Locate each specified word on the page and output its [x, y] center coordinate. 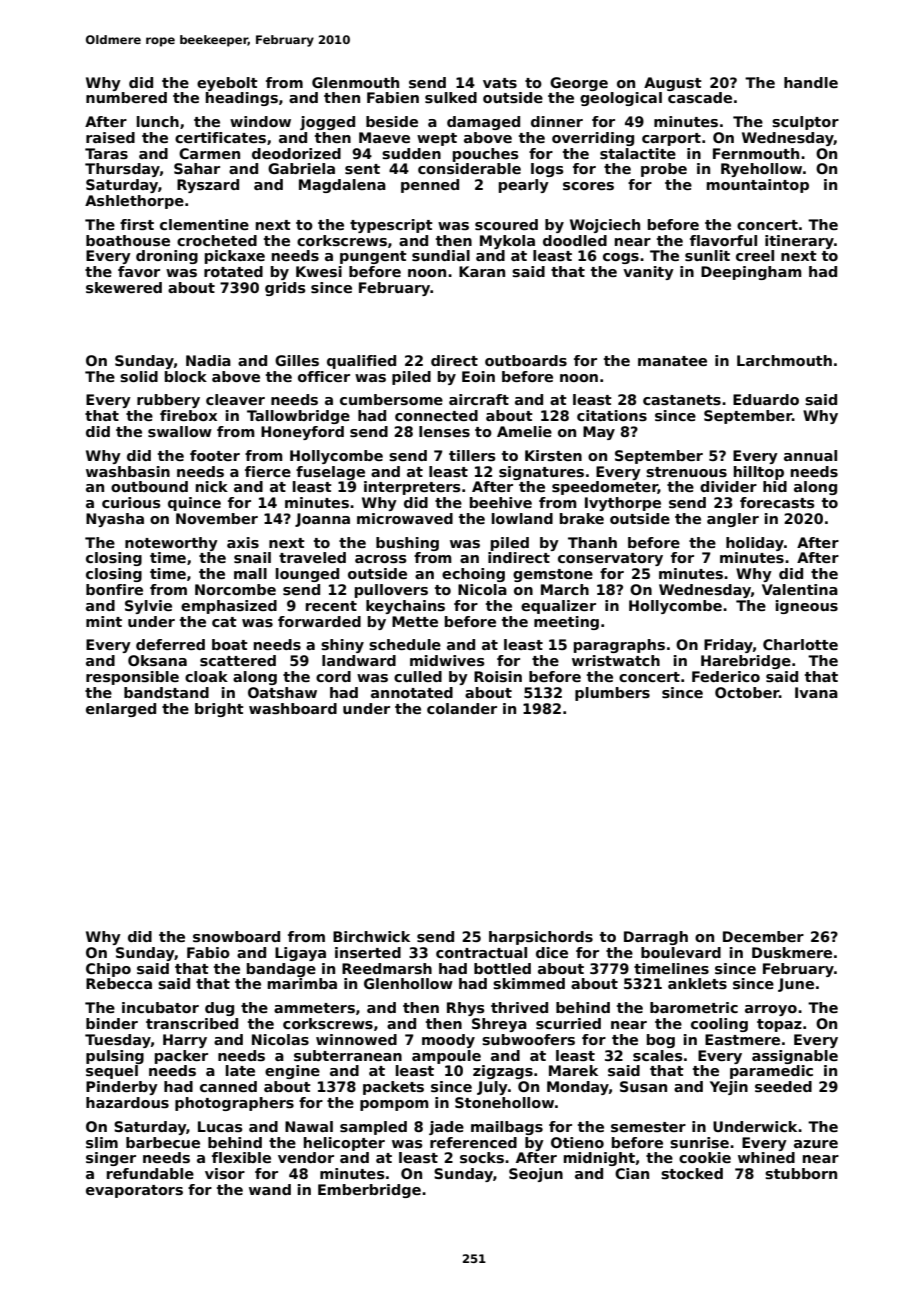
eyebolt [227, 84]
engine [292, 1072]
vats [500, 83]
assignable [795, 1057]
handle [811, 82]
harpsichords [541, 938]
